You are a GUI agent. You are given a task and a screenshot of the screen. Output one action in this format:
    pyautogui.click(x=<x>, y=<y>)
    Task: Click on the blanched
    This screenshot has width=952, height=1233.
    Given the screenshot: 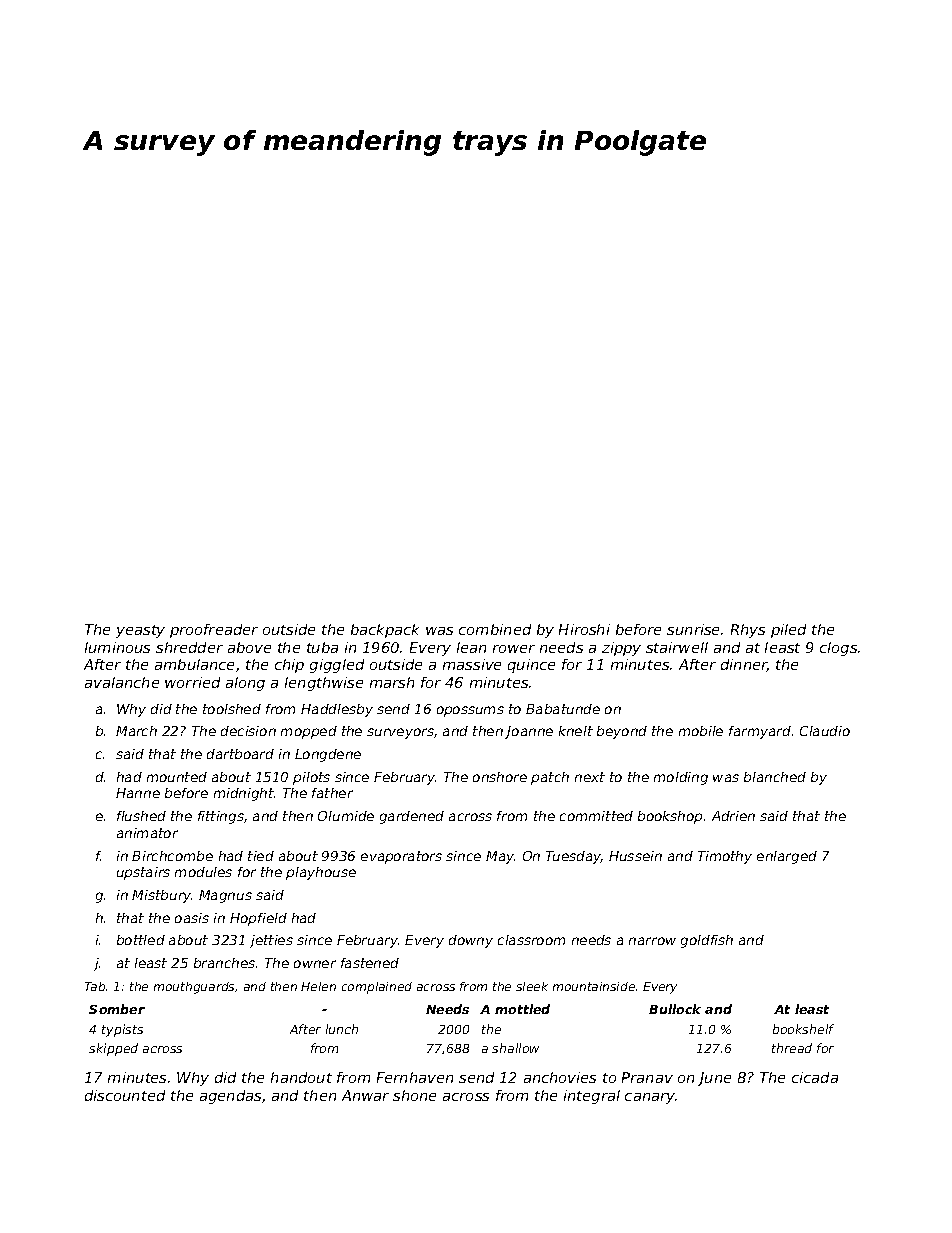 What is the action you would take?
    pyautogui.click(x=775, y=777)
